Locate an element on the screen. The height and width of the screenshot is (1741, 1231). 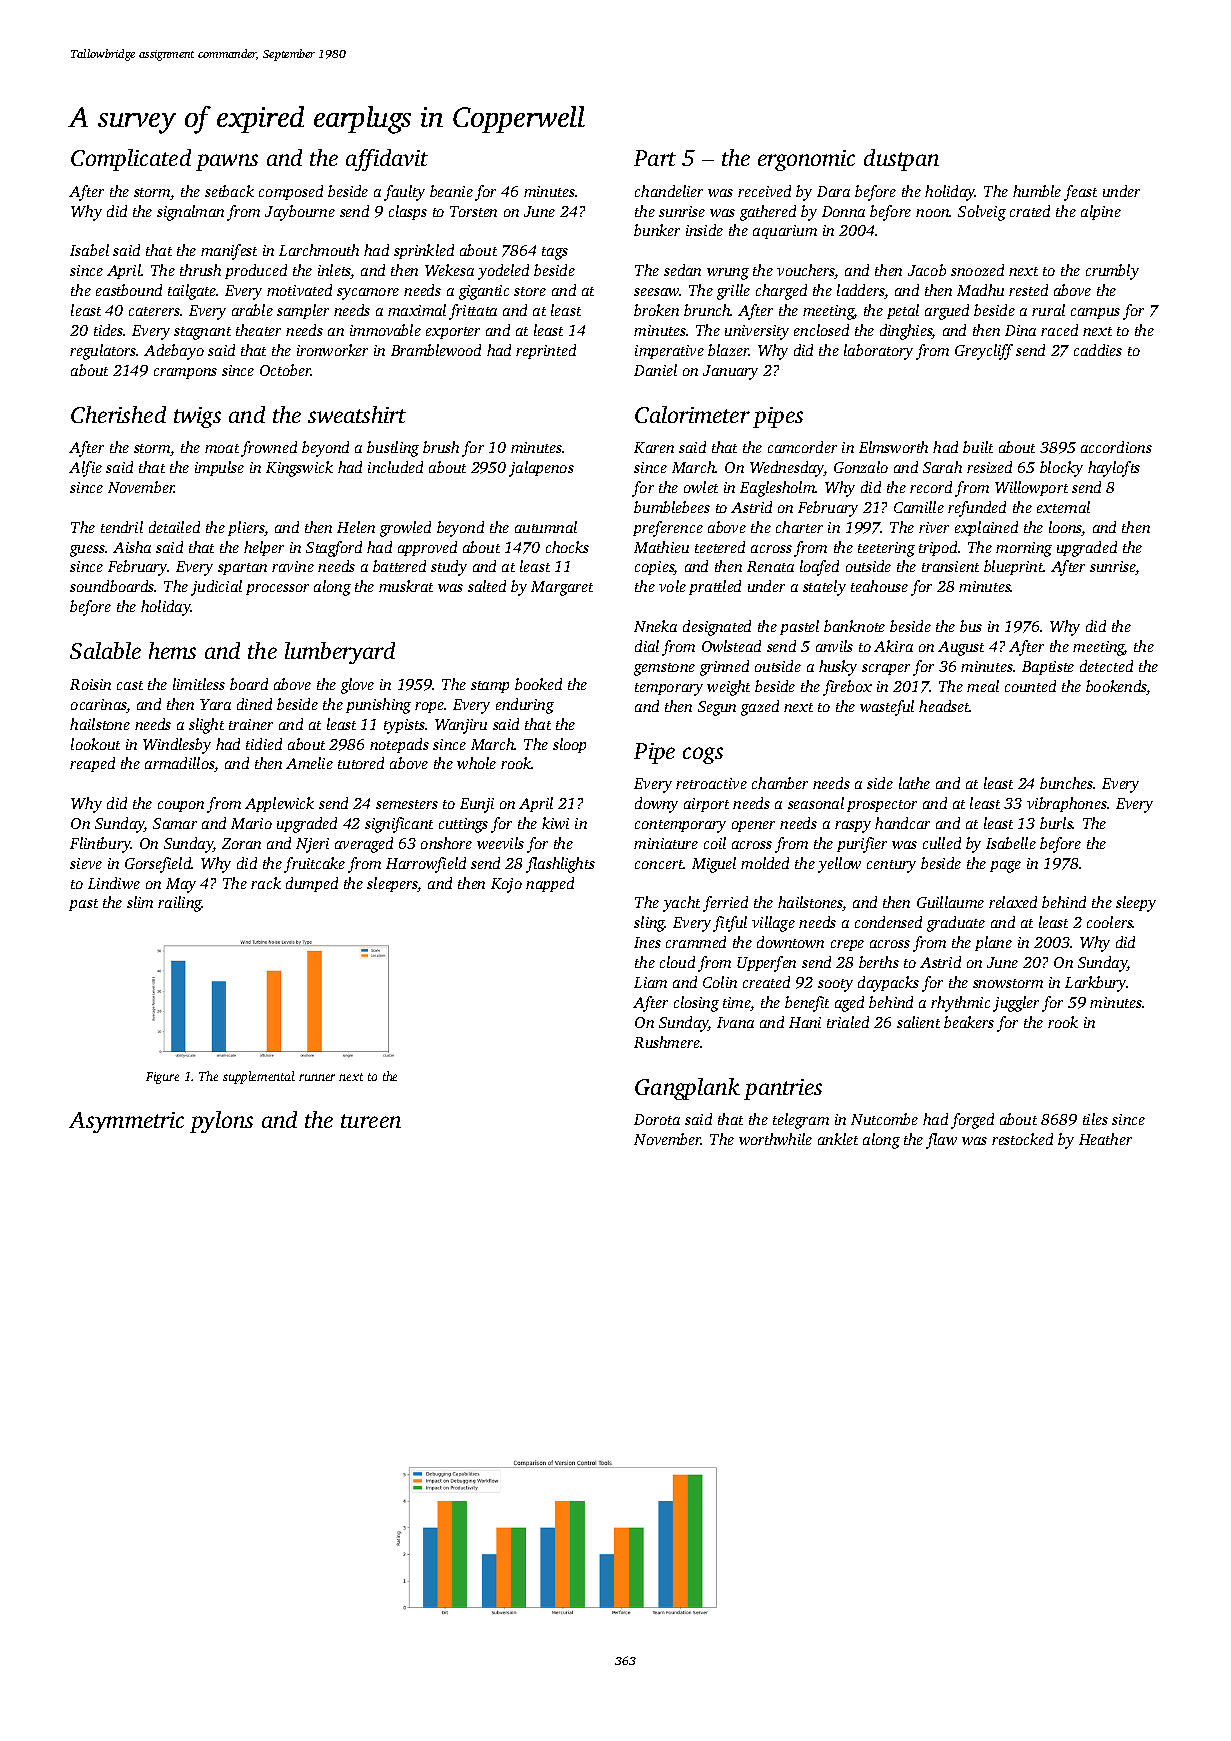
Salable is located at coordinates (105, 650).
